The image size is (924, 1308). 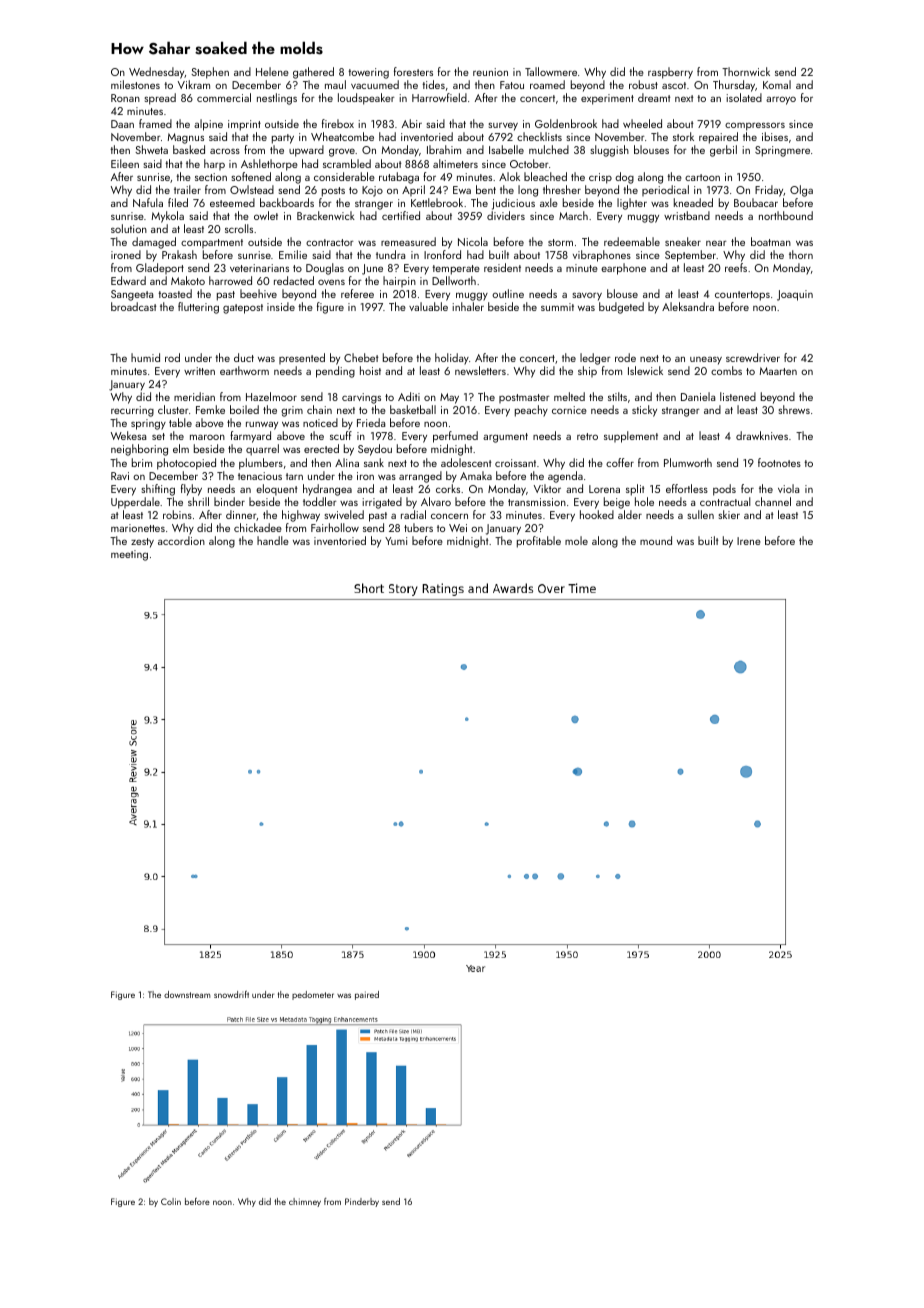 I want to click on snowdrift, so click(x=231, y=994).
